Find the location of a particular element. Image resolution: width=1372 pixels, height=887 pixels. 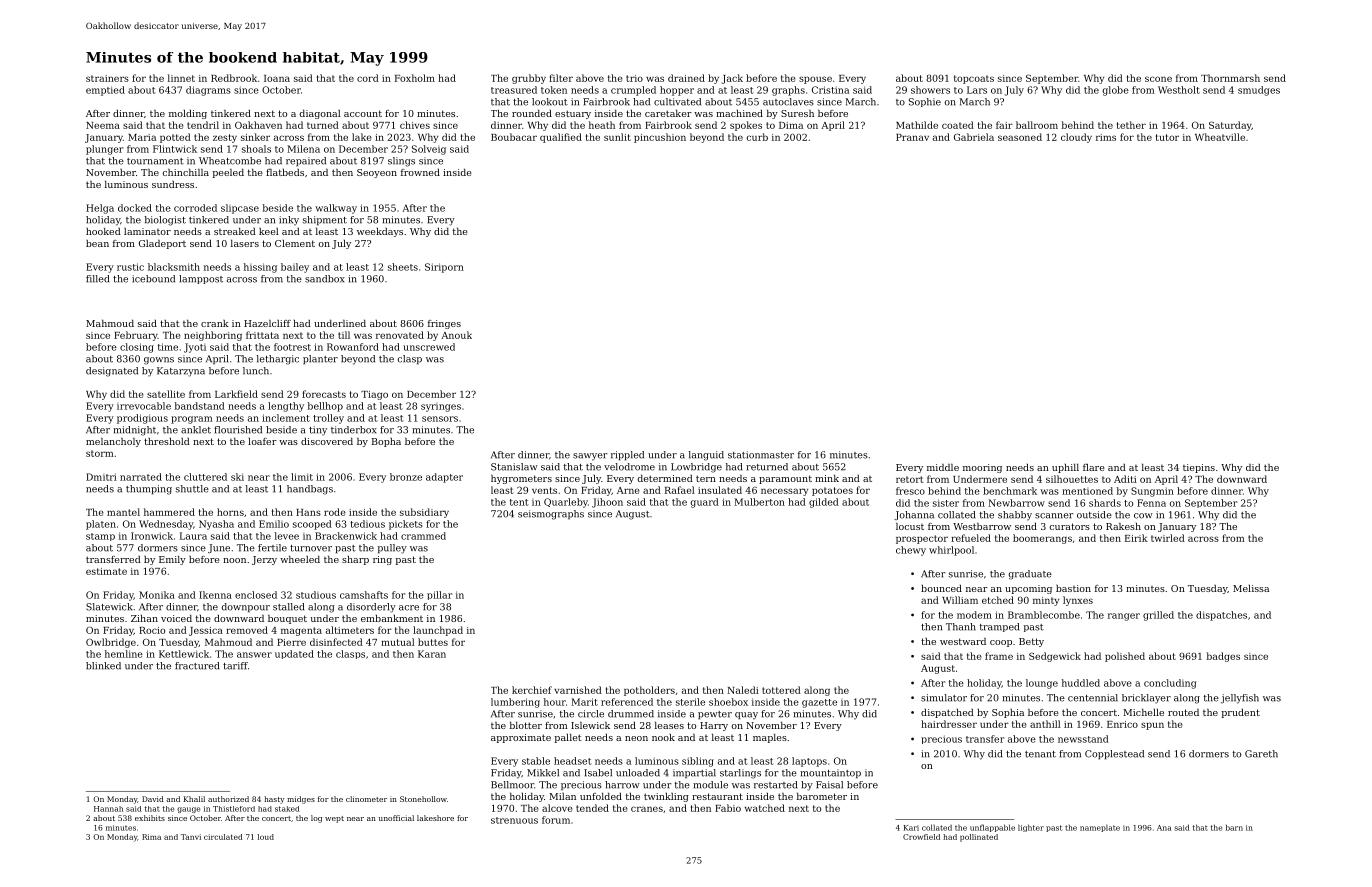

Copplestead is located at coordinates (1114, 754).
